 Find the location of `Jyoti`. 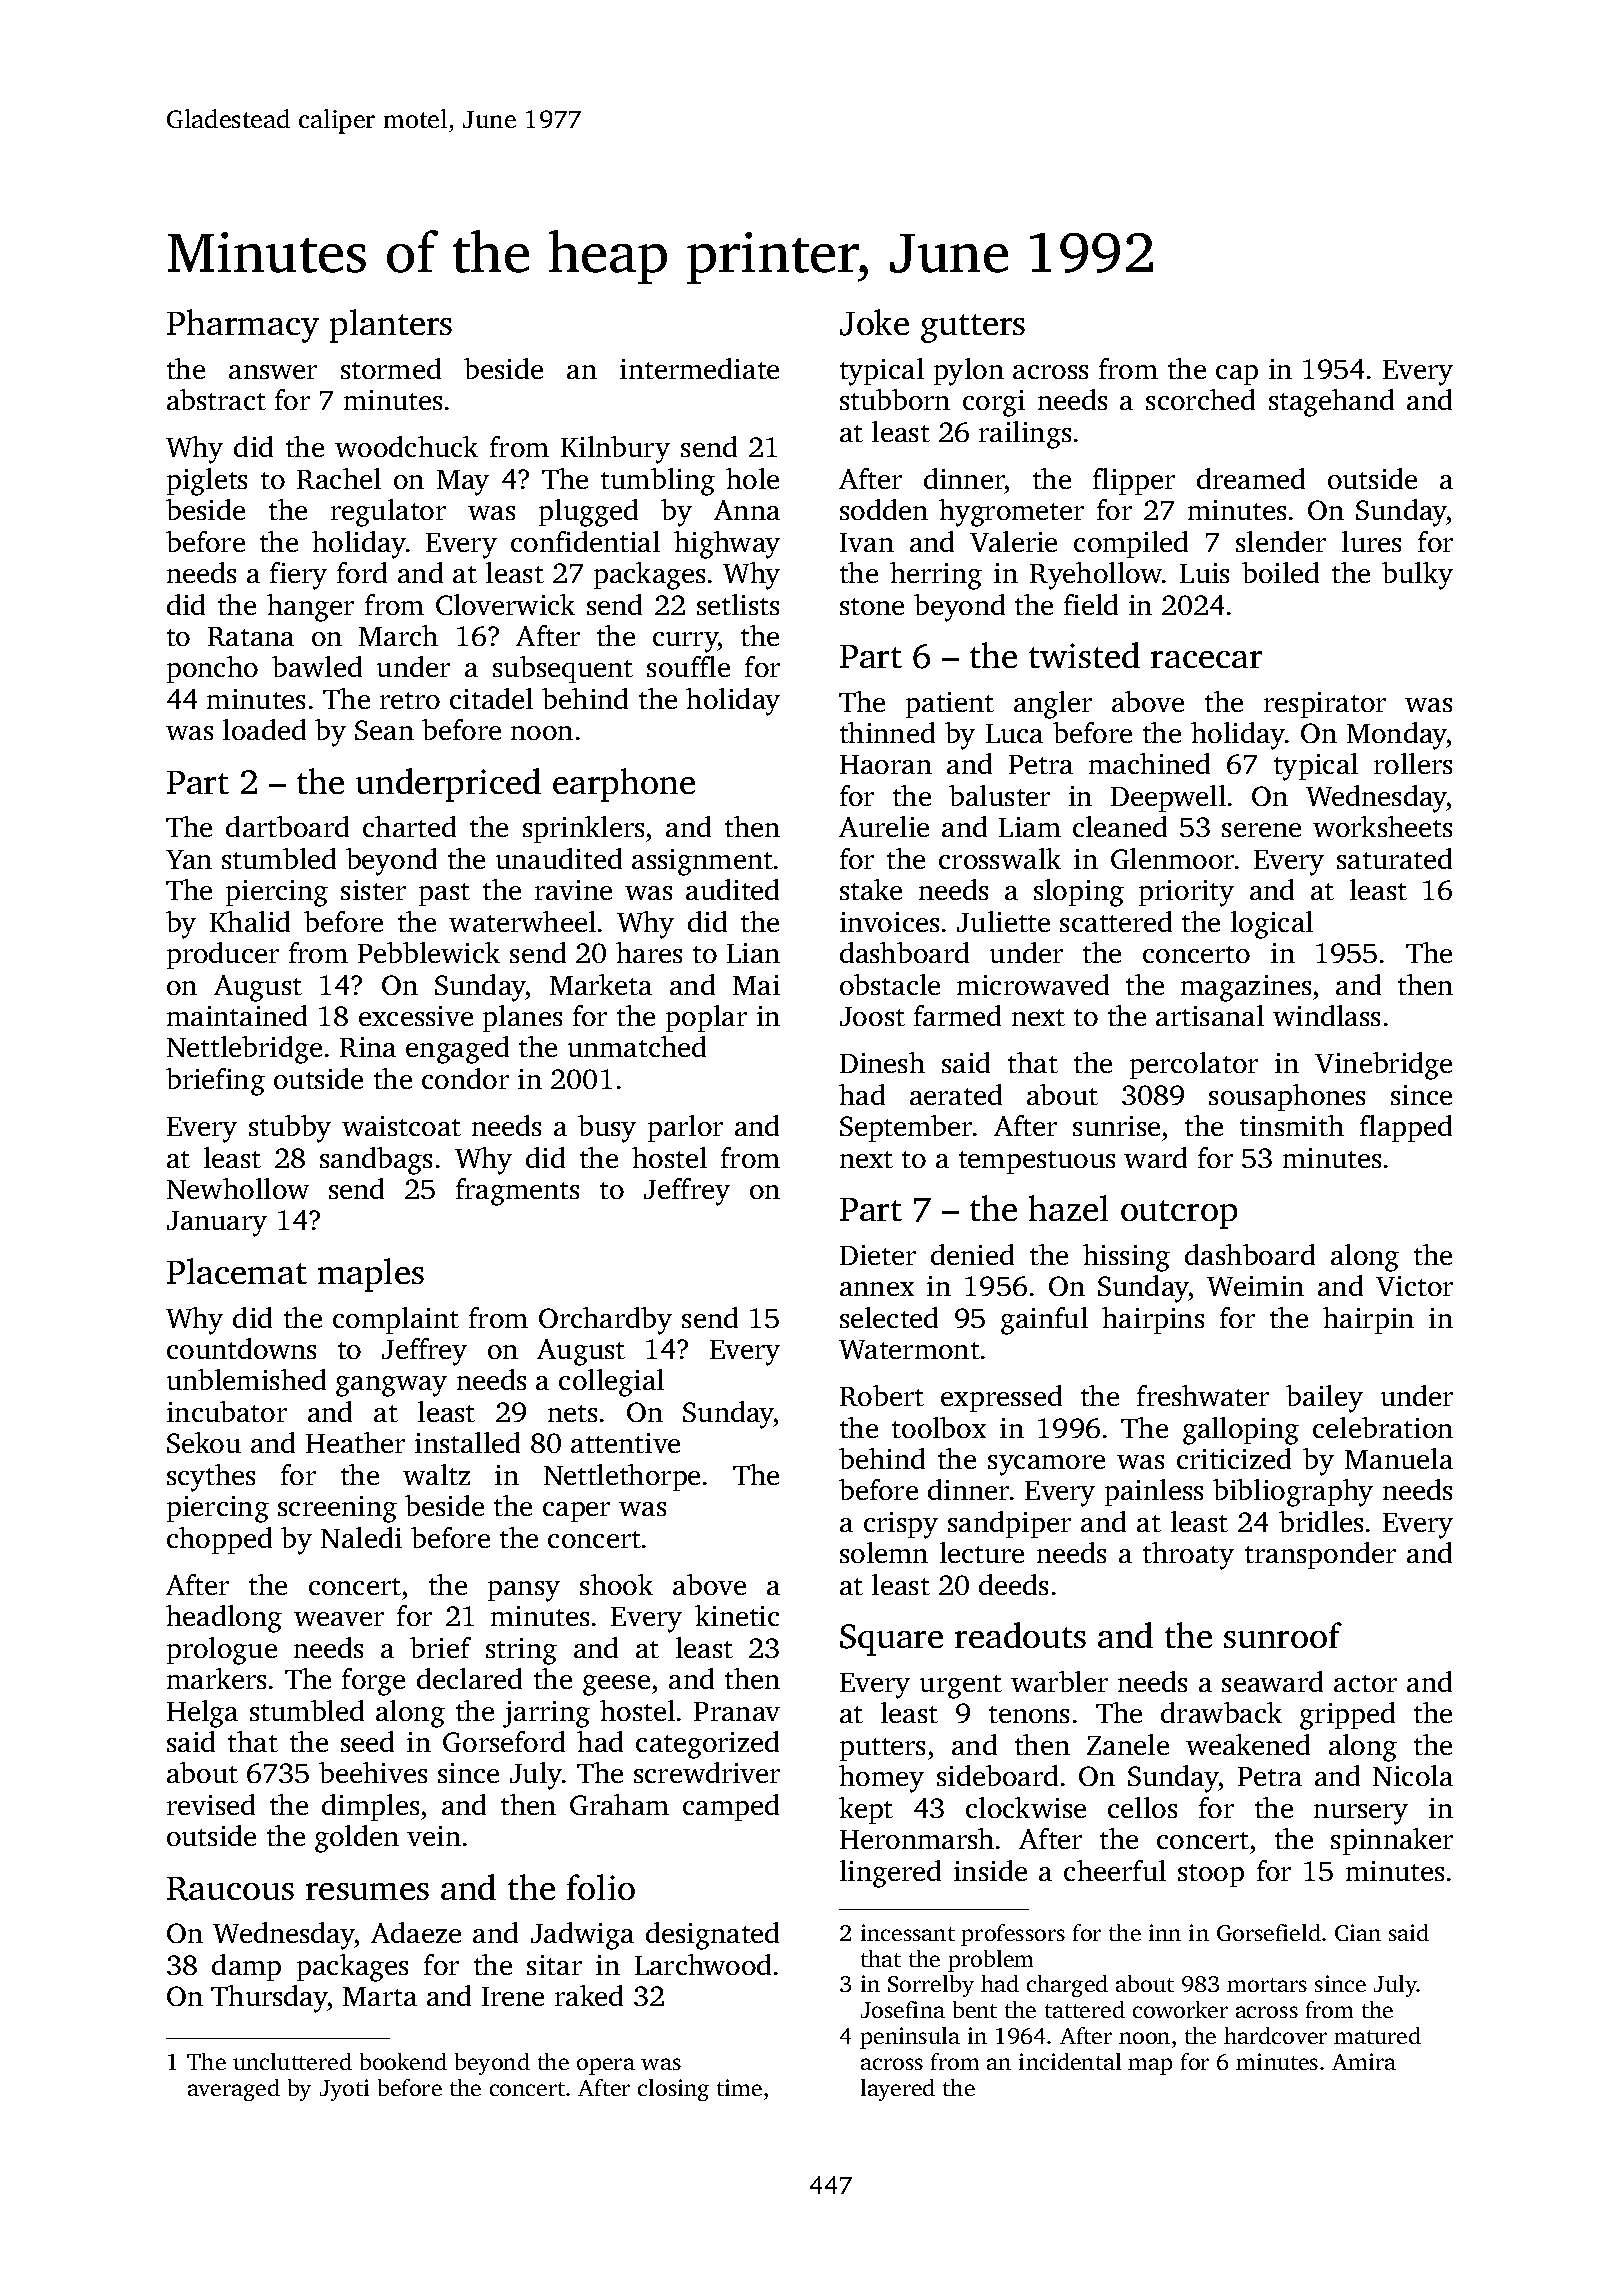

Jyoti is located at coordinates (344, 2090).
